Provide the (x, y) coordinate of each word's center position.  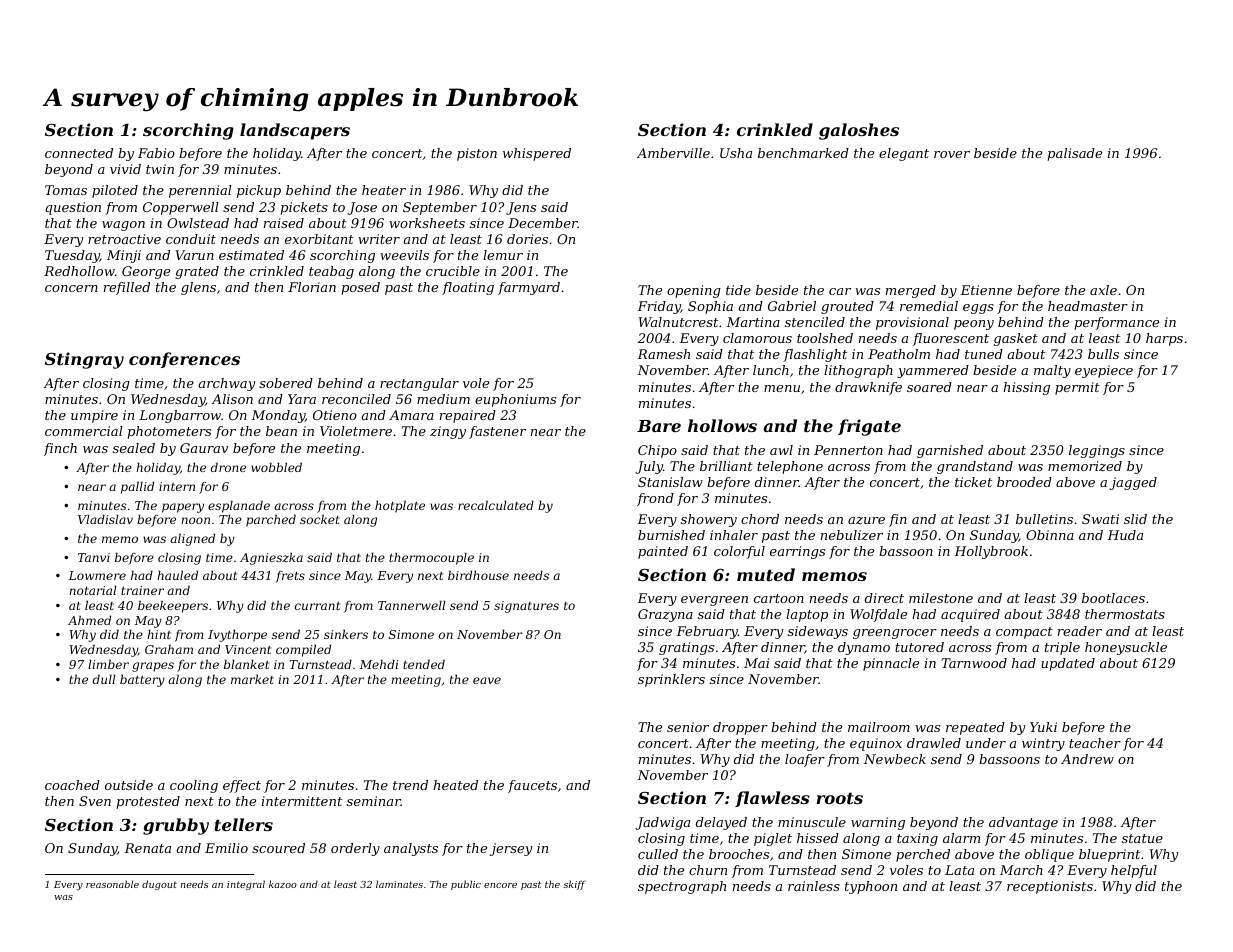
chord (760, 519)
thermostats (1125, 614)
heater (384, 190)
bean (281, 431)
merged (911, 291)
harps (1164, 339)
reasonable (112, 884)
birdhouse (478, 575)
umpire (94, 416)
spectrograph (682, 887)
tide (738, 290)
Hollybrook (991, 552)
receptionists (1050, 887)
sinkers (346, 634)
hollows (722, 425)
